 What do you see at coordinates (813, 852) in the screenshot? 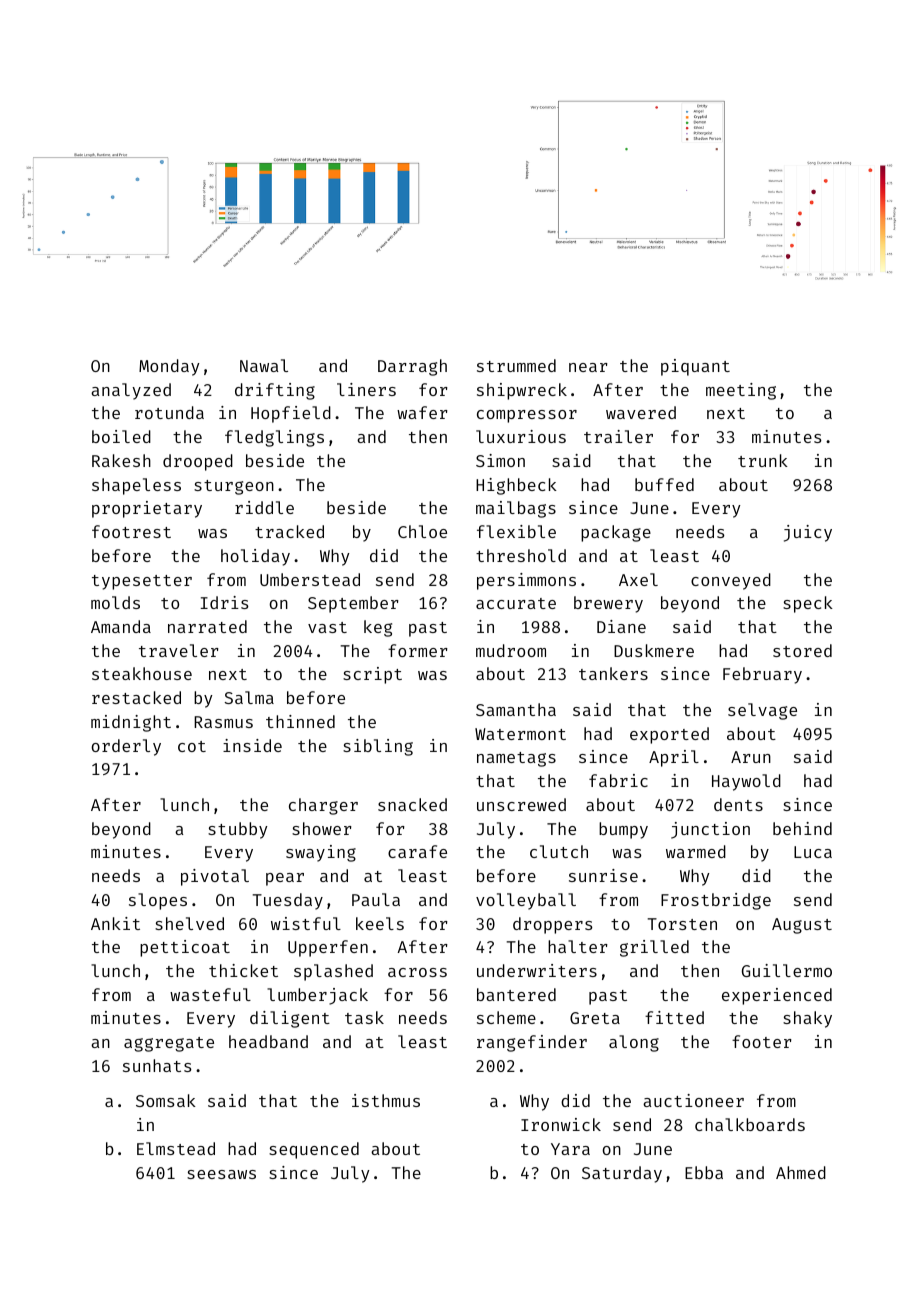
I see `Luca` at bounding box center [813, 852].
